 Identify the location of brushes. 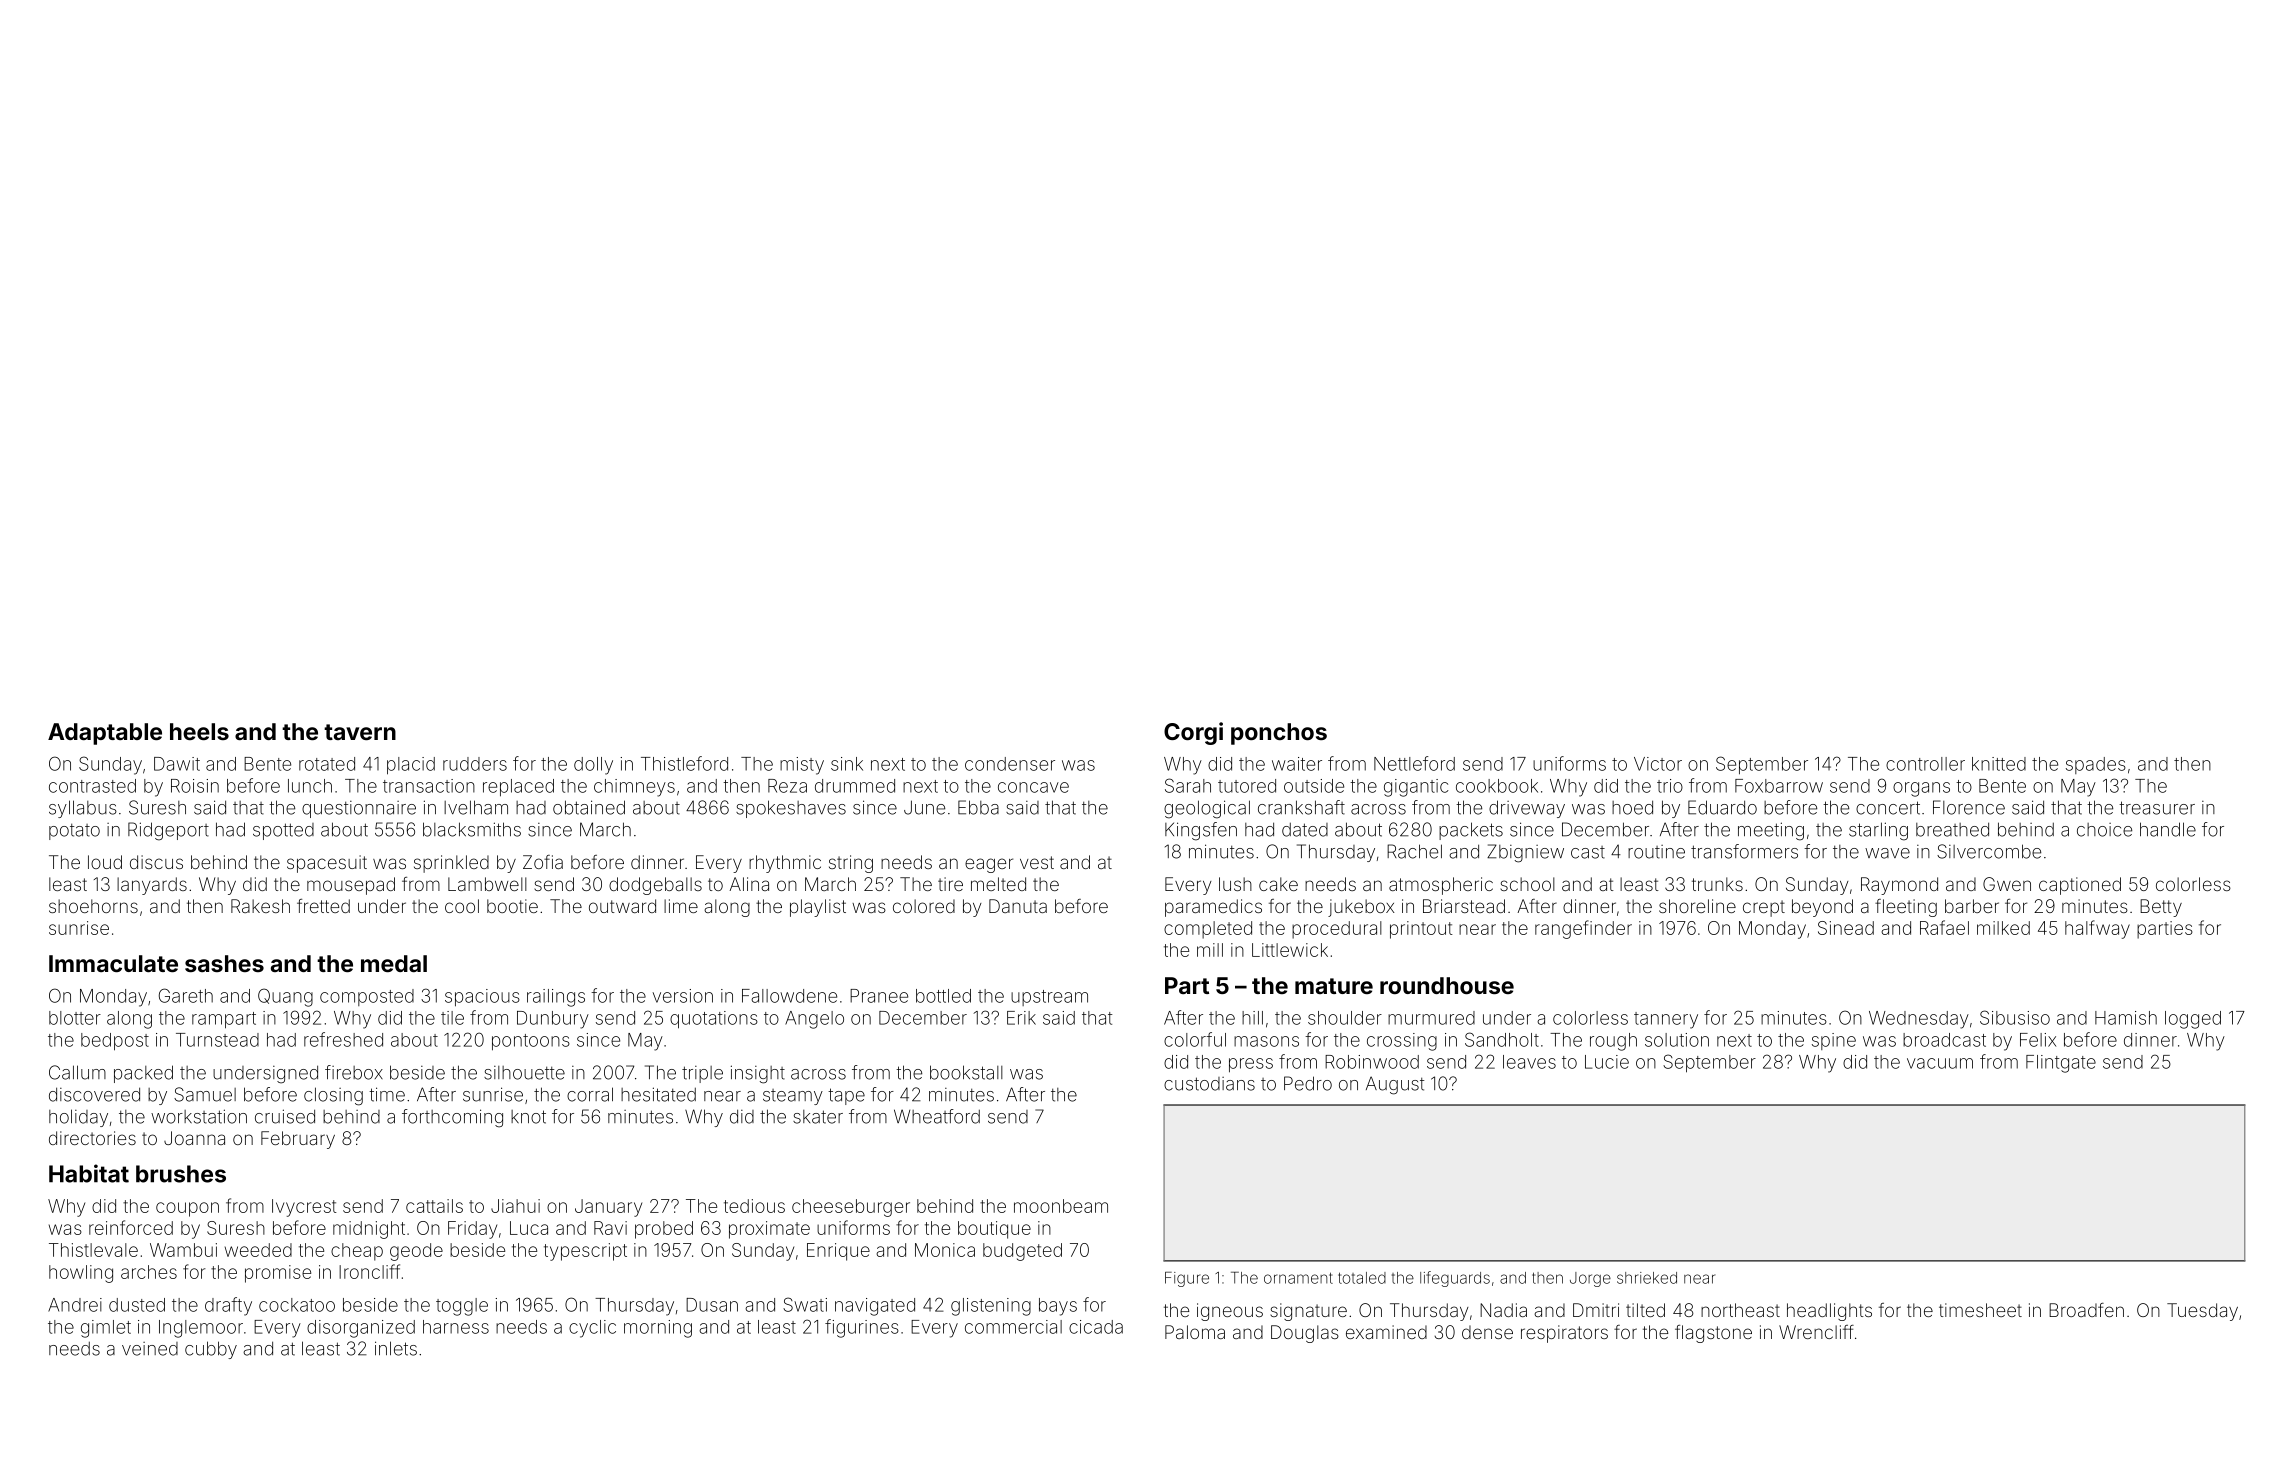
(181, 1174).
